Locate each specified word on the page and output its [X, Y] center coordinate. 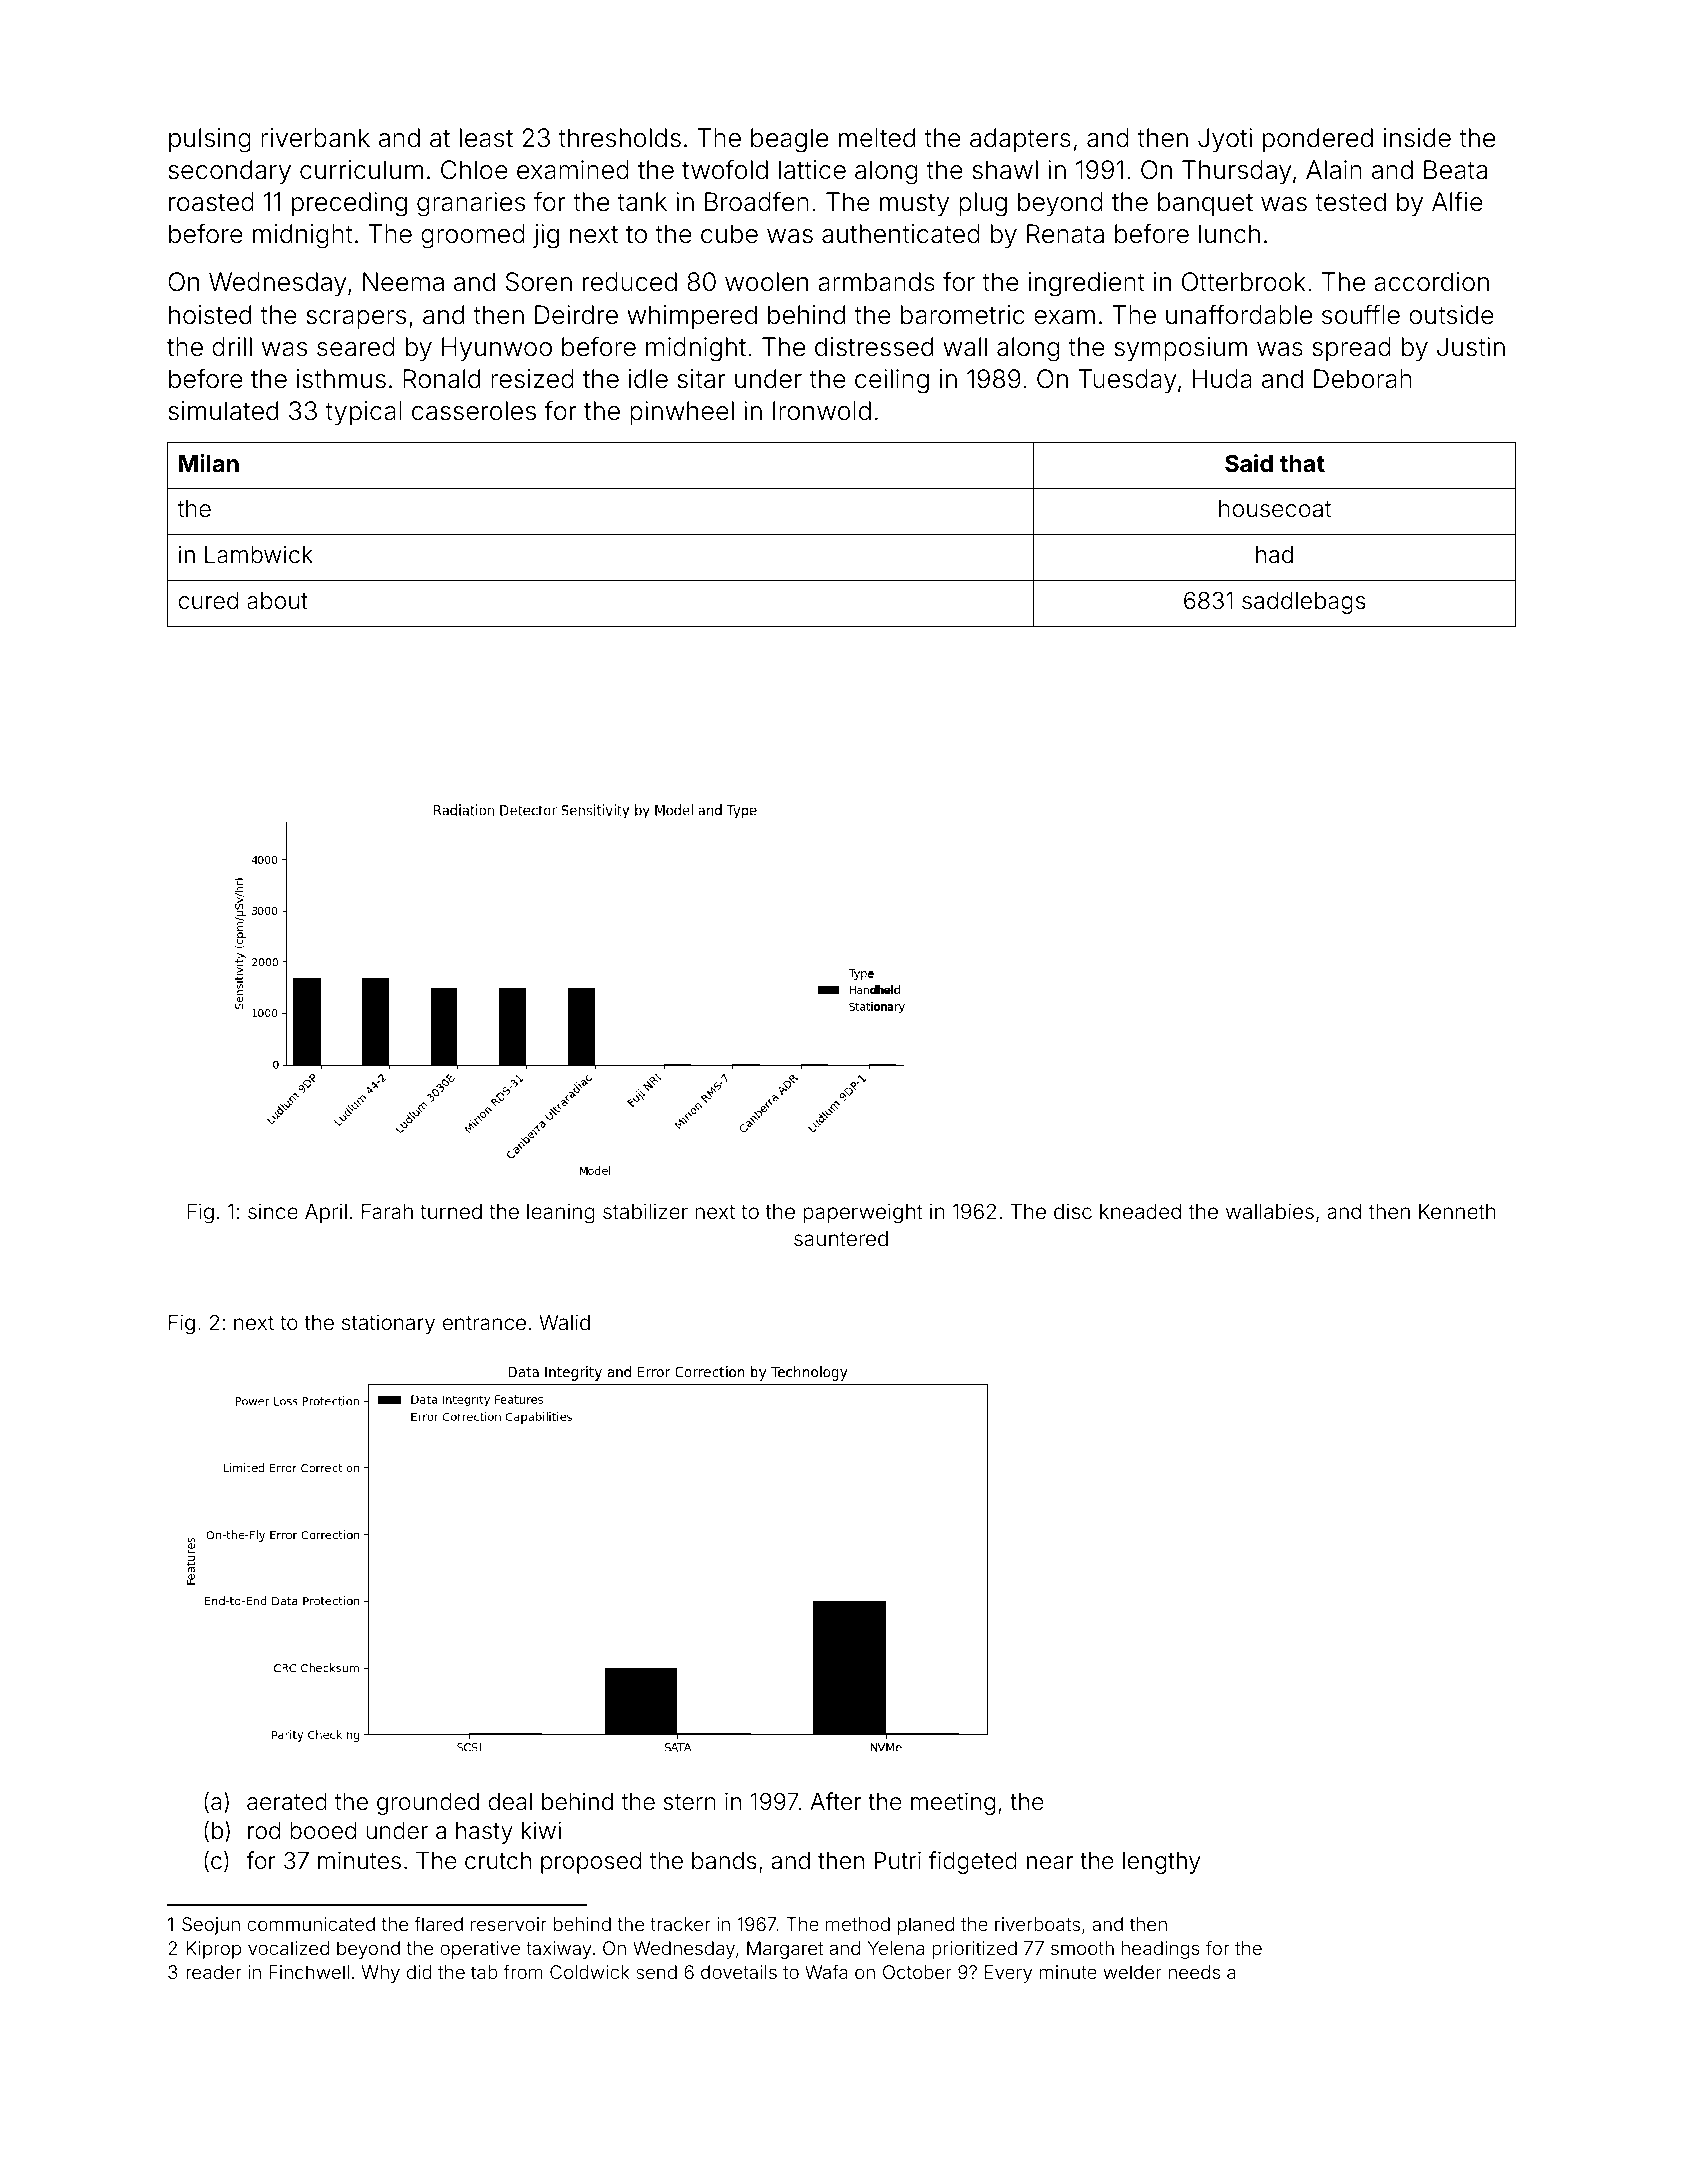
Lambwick [259, 555]
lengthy [1161, 1863]
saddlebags [1304, 603]
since [273, 1211]
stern [689, 1802]
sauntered [841, 1238]
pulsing [210, 140]
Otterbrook [1244, 282]
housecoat [1275, 509]
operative [480, 1950]
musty [914, 205]
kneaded [1140, 1211]
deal [510, 1802]
